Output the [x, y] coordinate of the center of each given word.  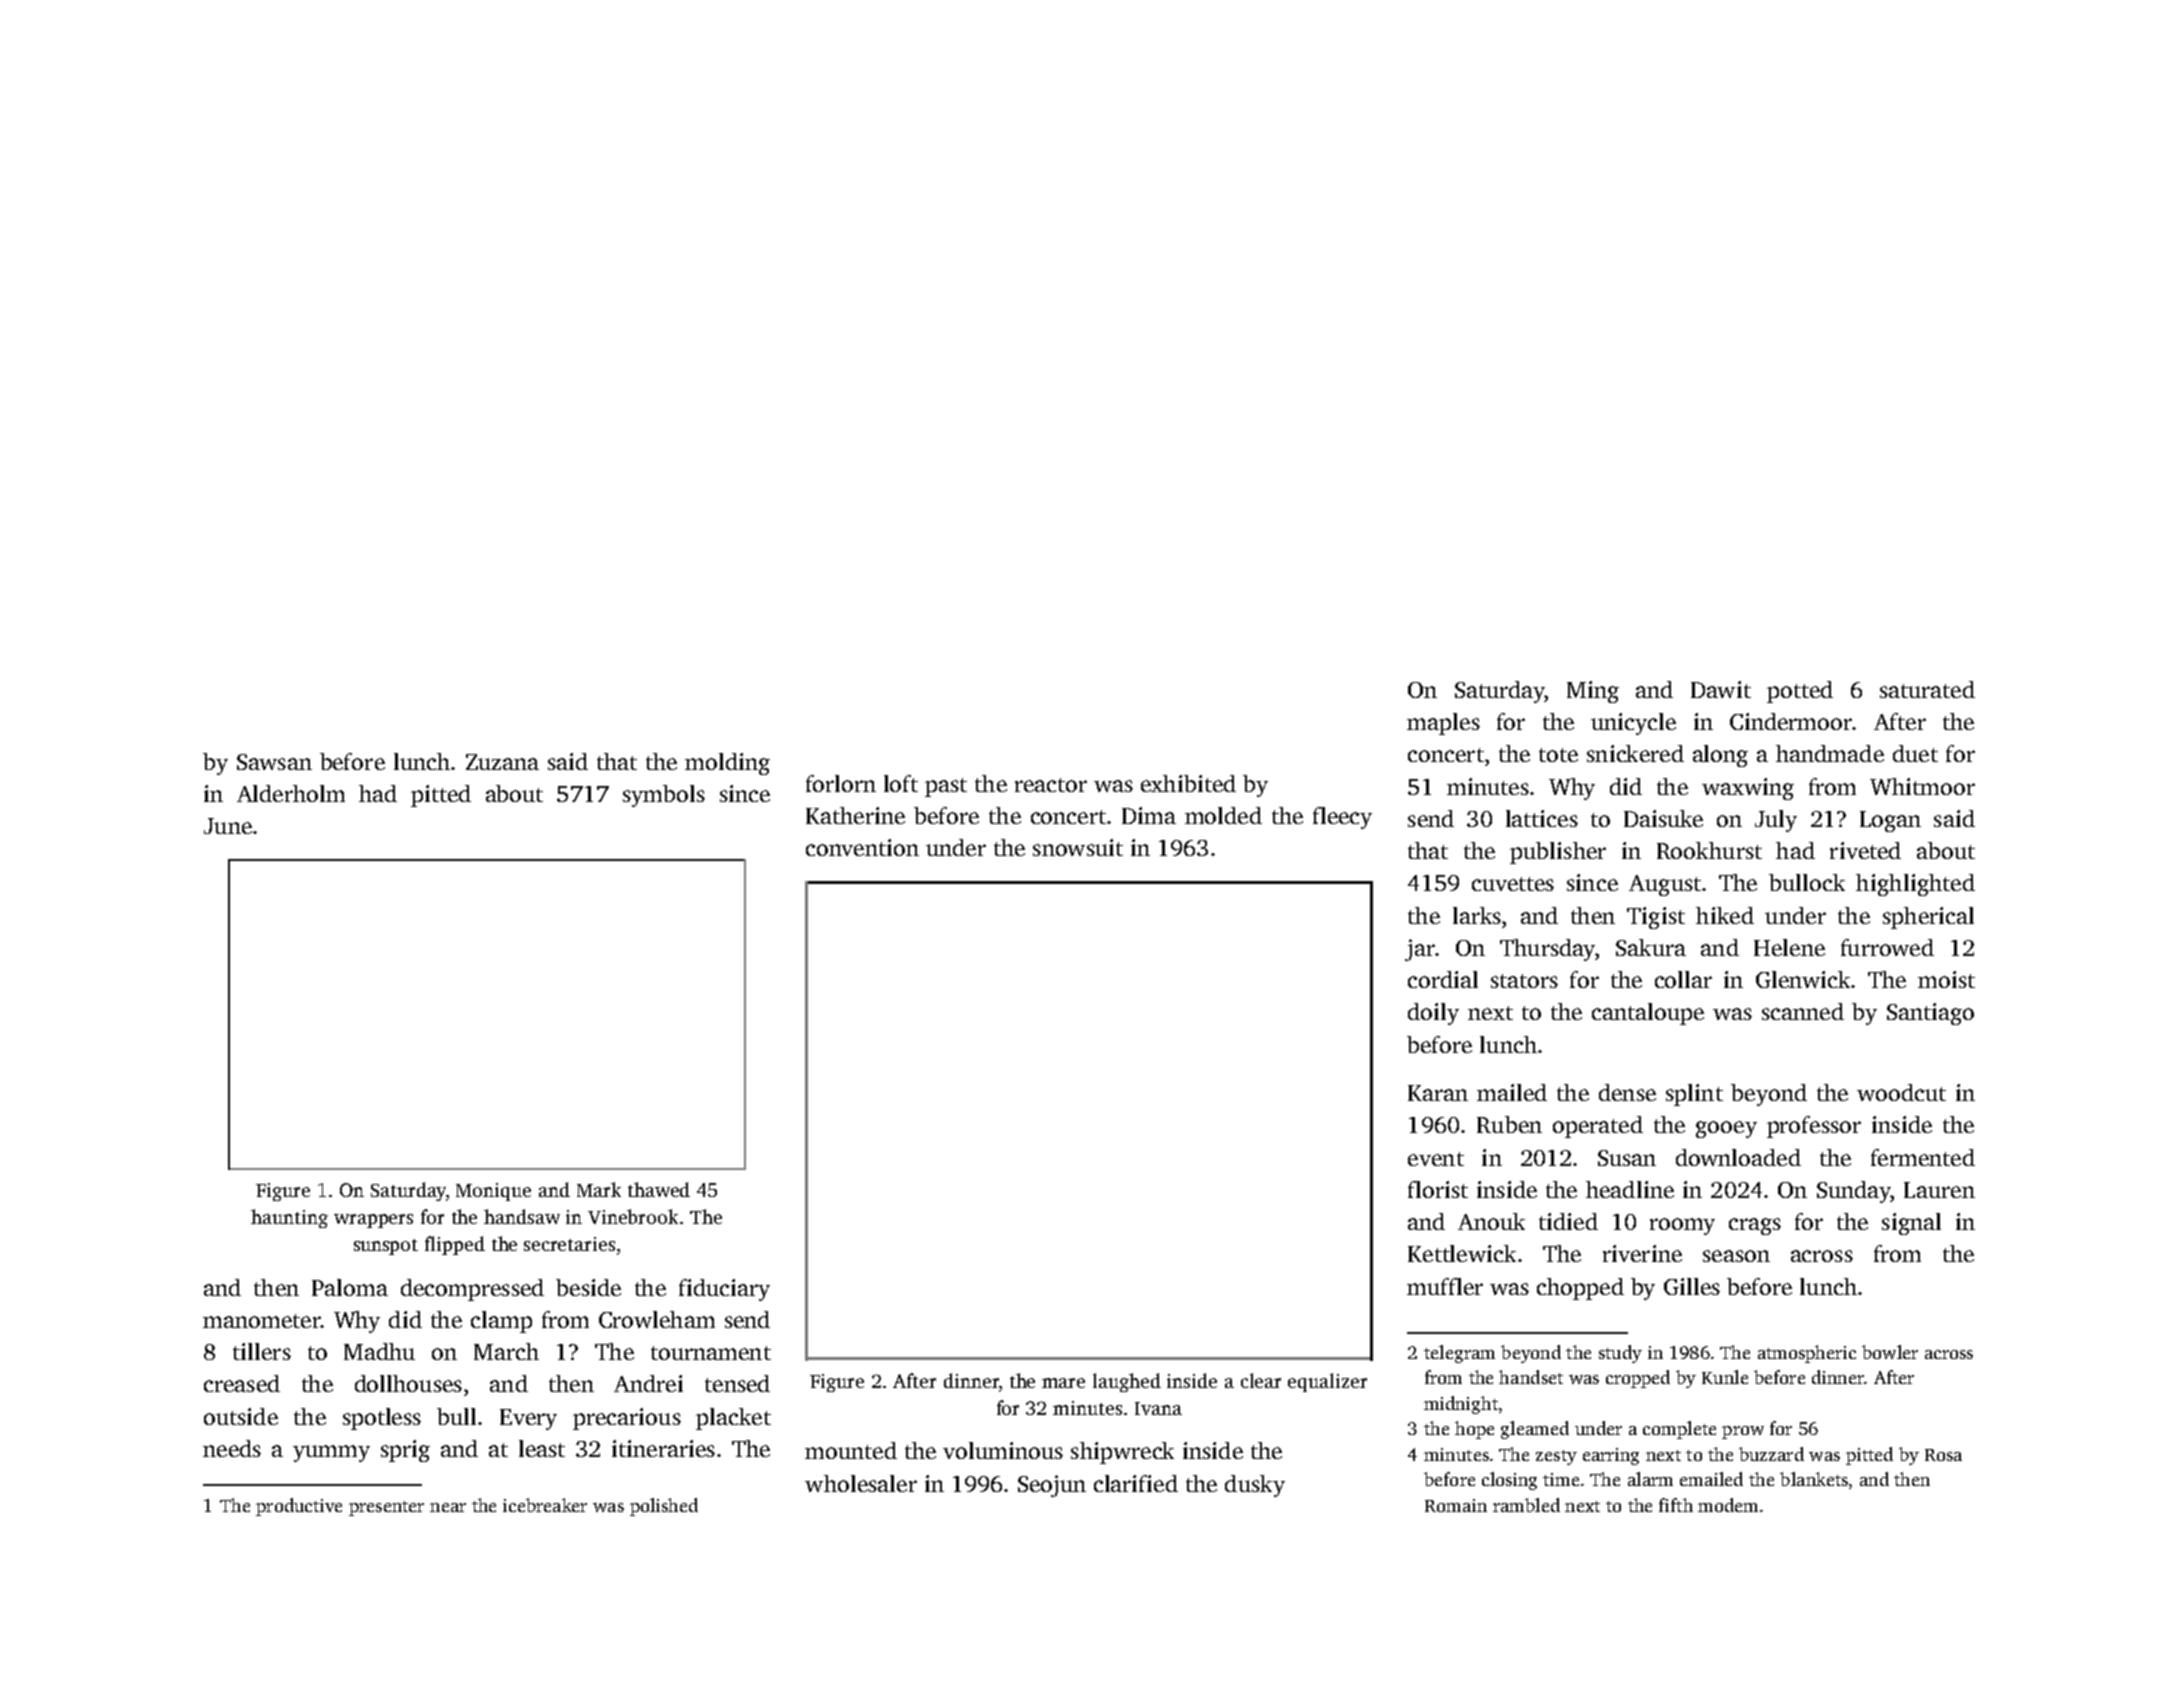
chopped [1580, 1289]
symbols [664, 796]
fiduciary [724, 1290]
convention [862, 847]
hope [1474, 1430]
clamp [501, 1322]
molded [1223, 815]
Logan [1890, 821]
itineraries [663, 1448]
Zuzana [502, 762]
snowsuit [1078, 847]
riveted [1865, 850]
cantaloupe [1648, 1014]
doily [1433, 1014]
